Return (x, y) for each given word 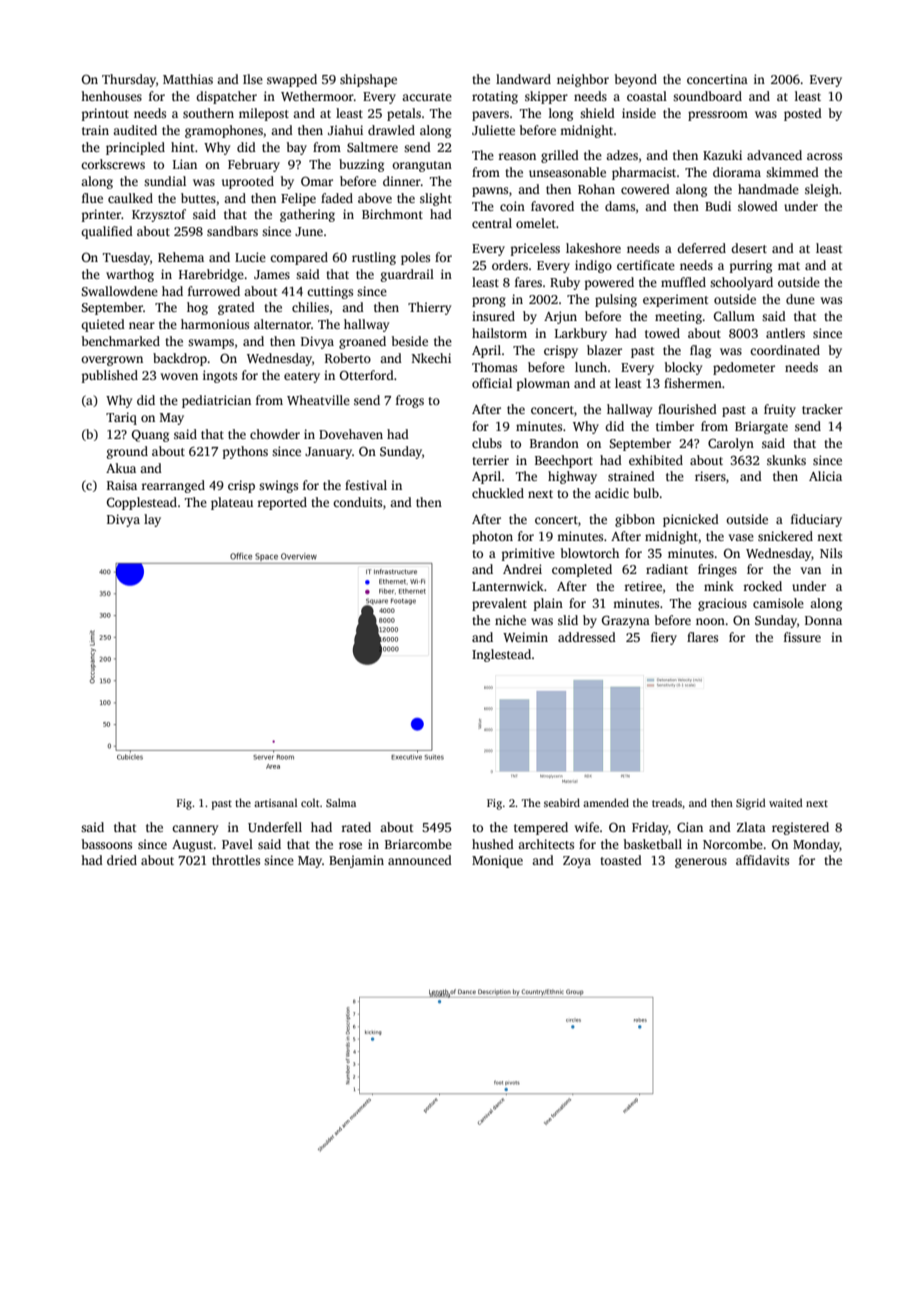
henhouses (111, 96)
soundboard (707, 96)
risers (710, 476)
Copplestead (142, 503)
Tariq (121, 418)
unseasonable (567, 172)
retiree (643, 586)
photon (492, 537)
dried (122, 860)
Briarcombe (418, 844)
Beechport (564, 461)
